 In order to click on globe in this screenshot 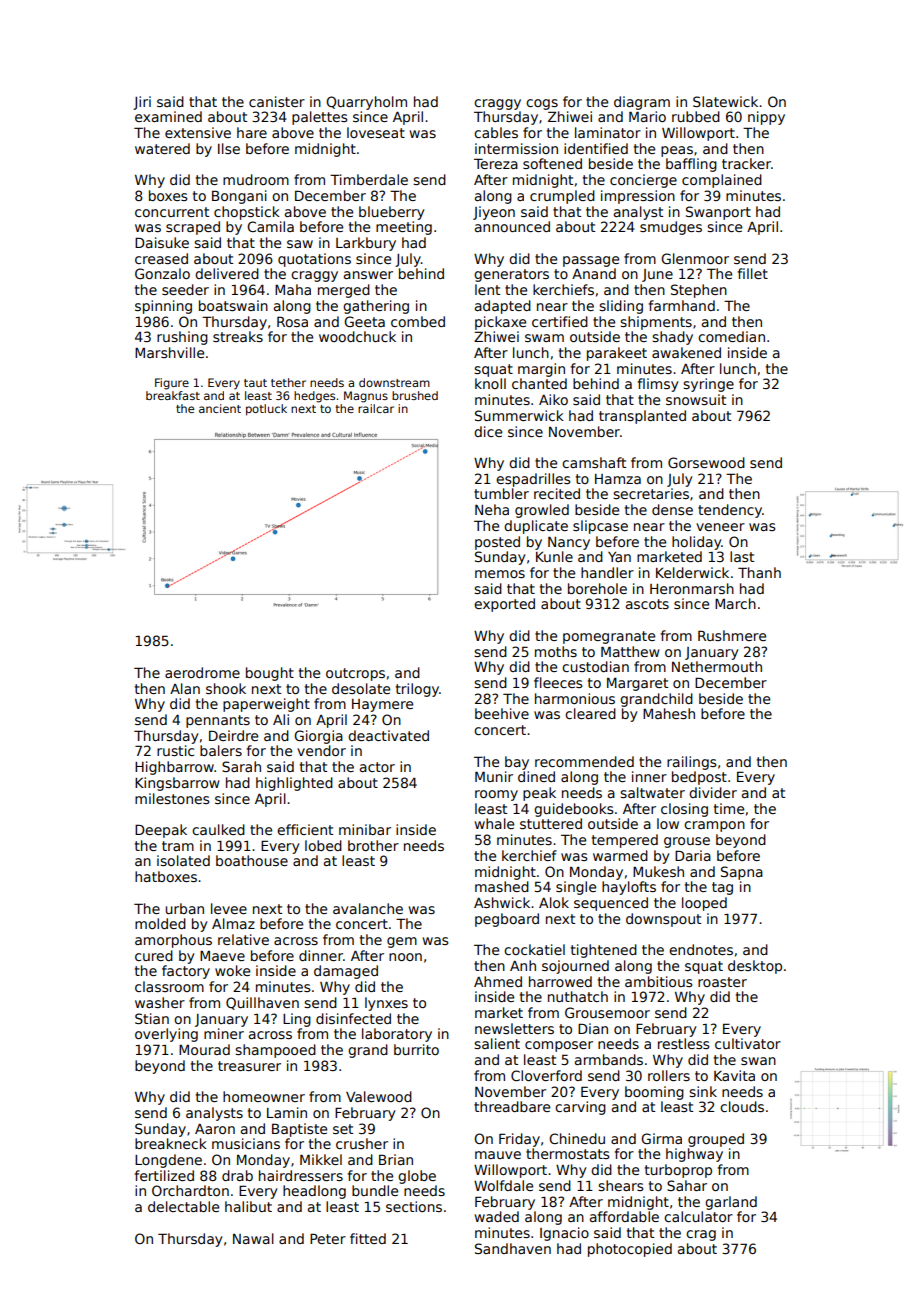, I will do `click(417, 1177)`.
